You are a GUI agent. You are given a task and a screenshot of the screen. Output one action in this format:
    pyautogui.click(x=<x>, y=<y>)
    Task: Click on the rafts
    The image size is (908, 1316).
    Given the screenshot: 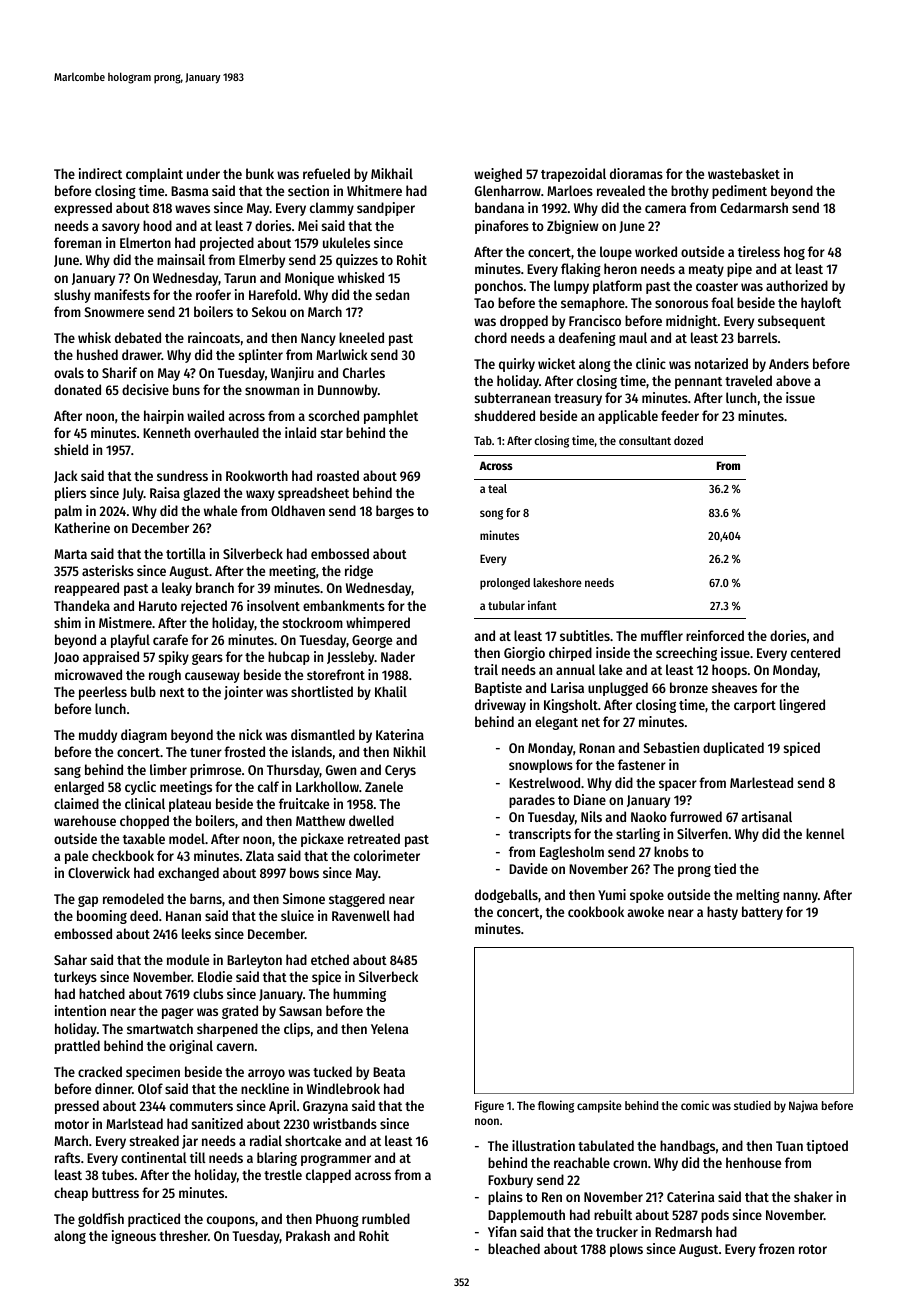 What is the action you would take?
    pyautogui.click(x=67, y=1157)
